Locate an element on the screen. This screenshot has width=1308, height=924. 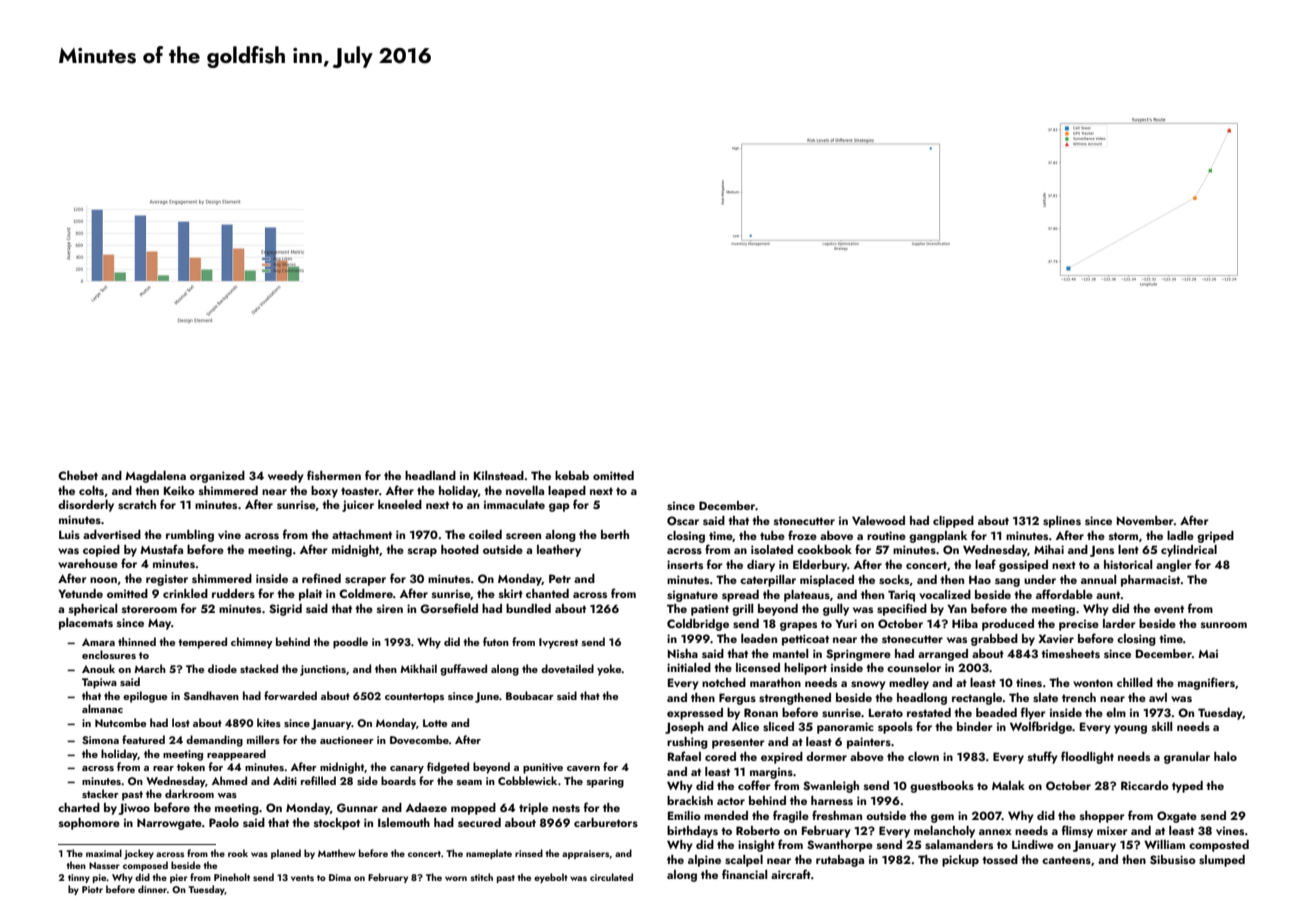
placemats is located at coordinates (86, 624).
